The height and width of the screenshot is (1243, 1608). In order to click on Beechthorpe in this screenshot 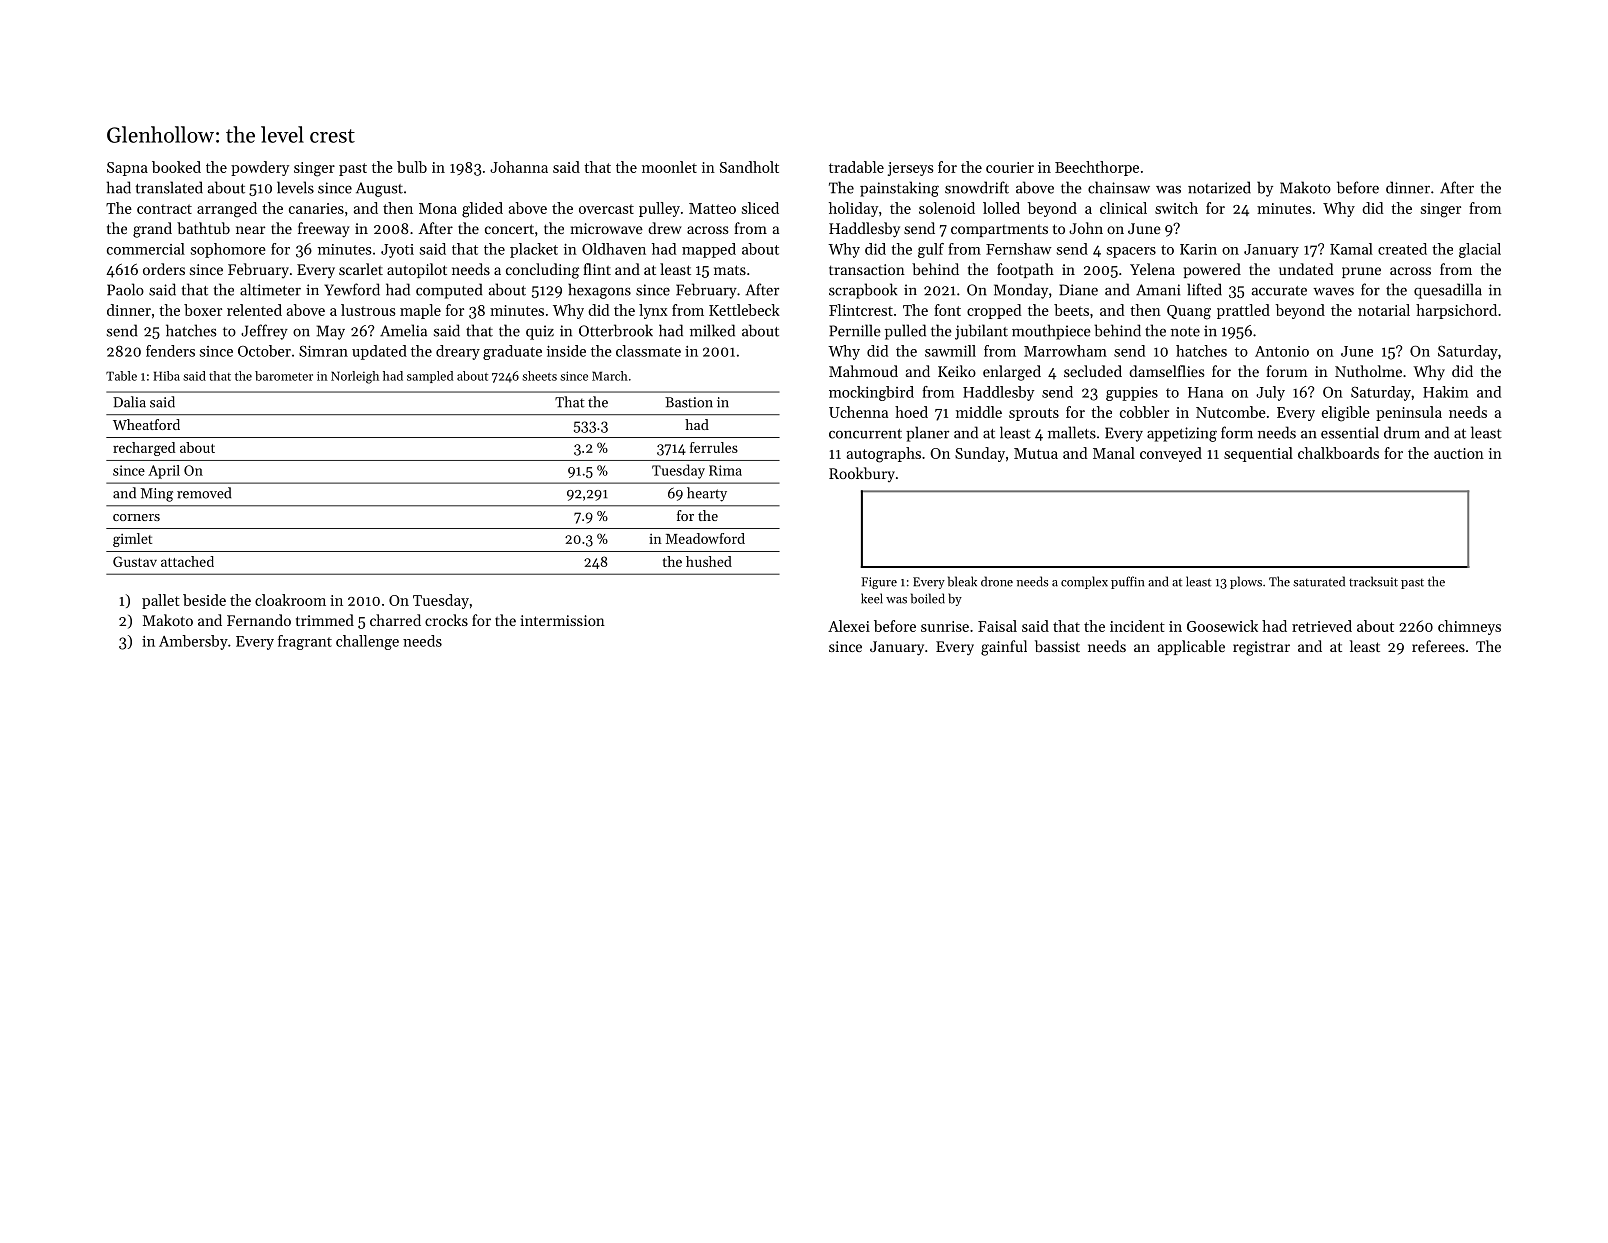, I will do `click(1097, 168)`.
